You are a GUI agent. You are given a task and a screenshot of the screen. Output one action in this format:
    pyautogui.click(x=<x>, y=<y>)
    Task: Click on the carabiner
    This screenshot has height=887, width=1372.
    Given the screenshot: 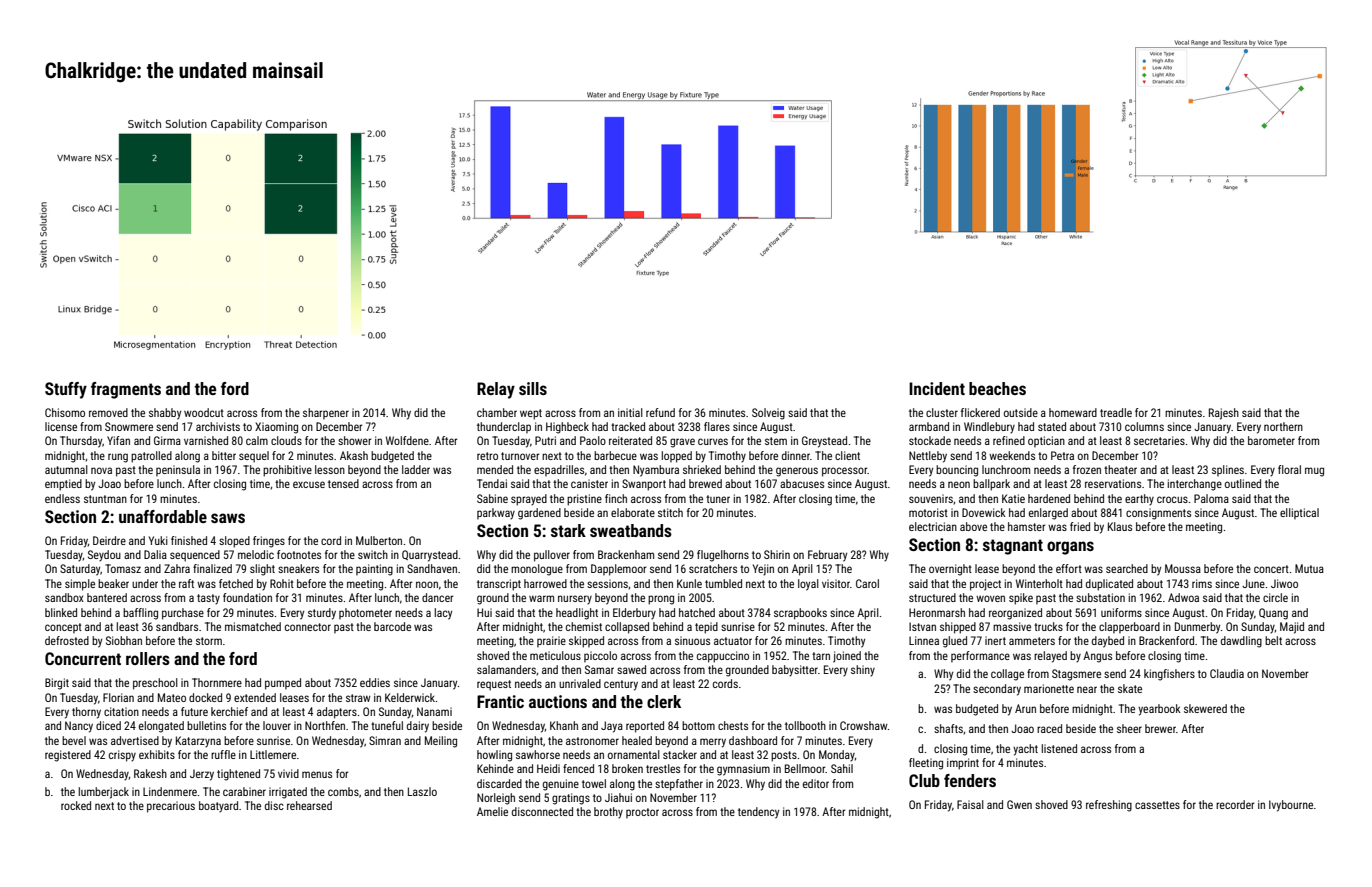 What is the action you would take?
    pyautogui.click(x=244, y=791)
